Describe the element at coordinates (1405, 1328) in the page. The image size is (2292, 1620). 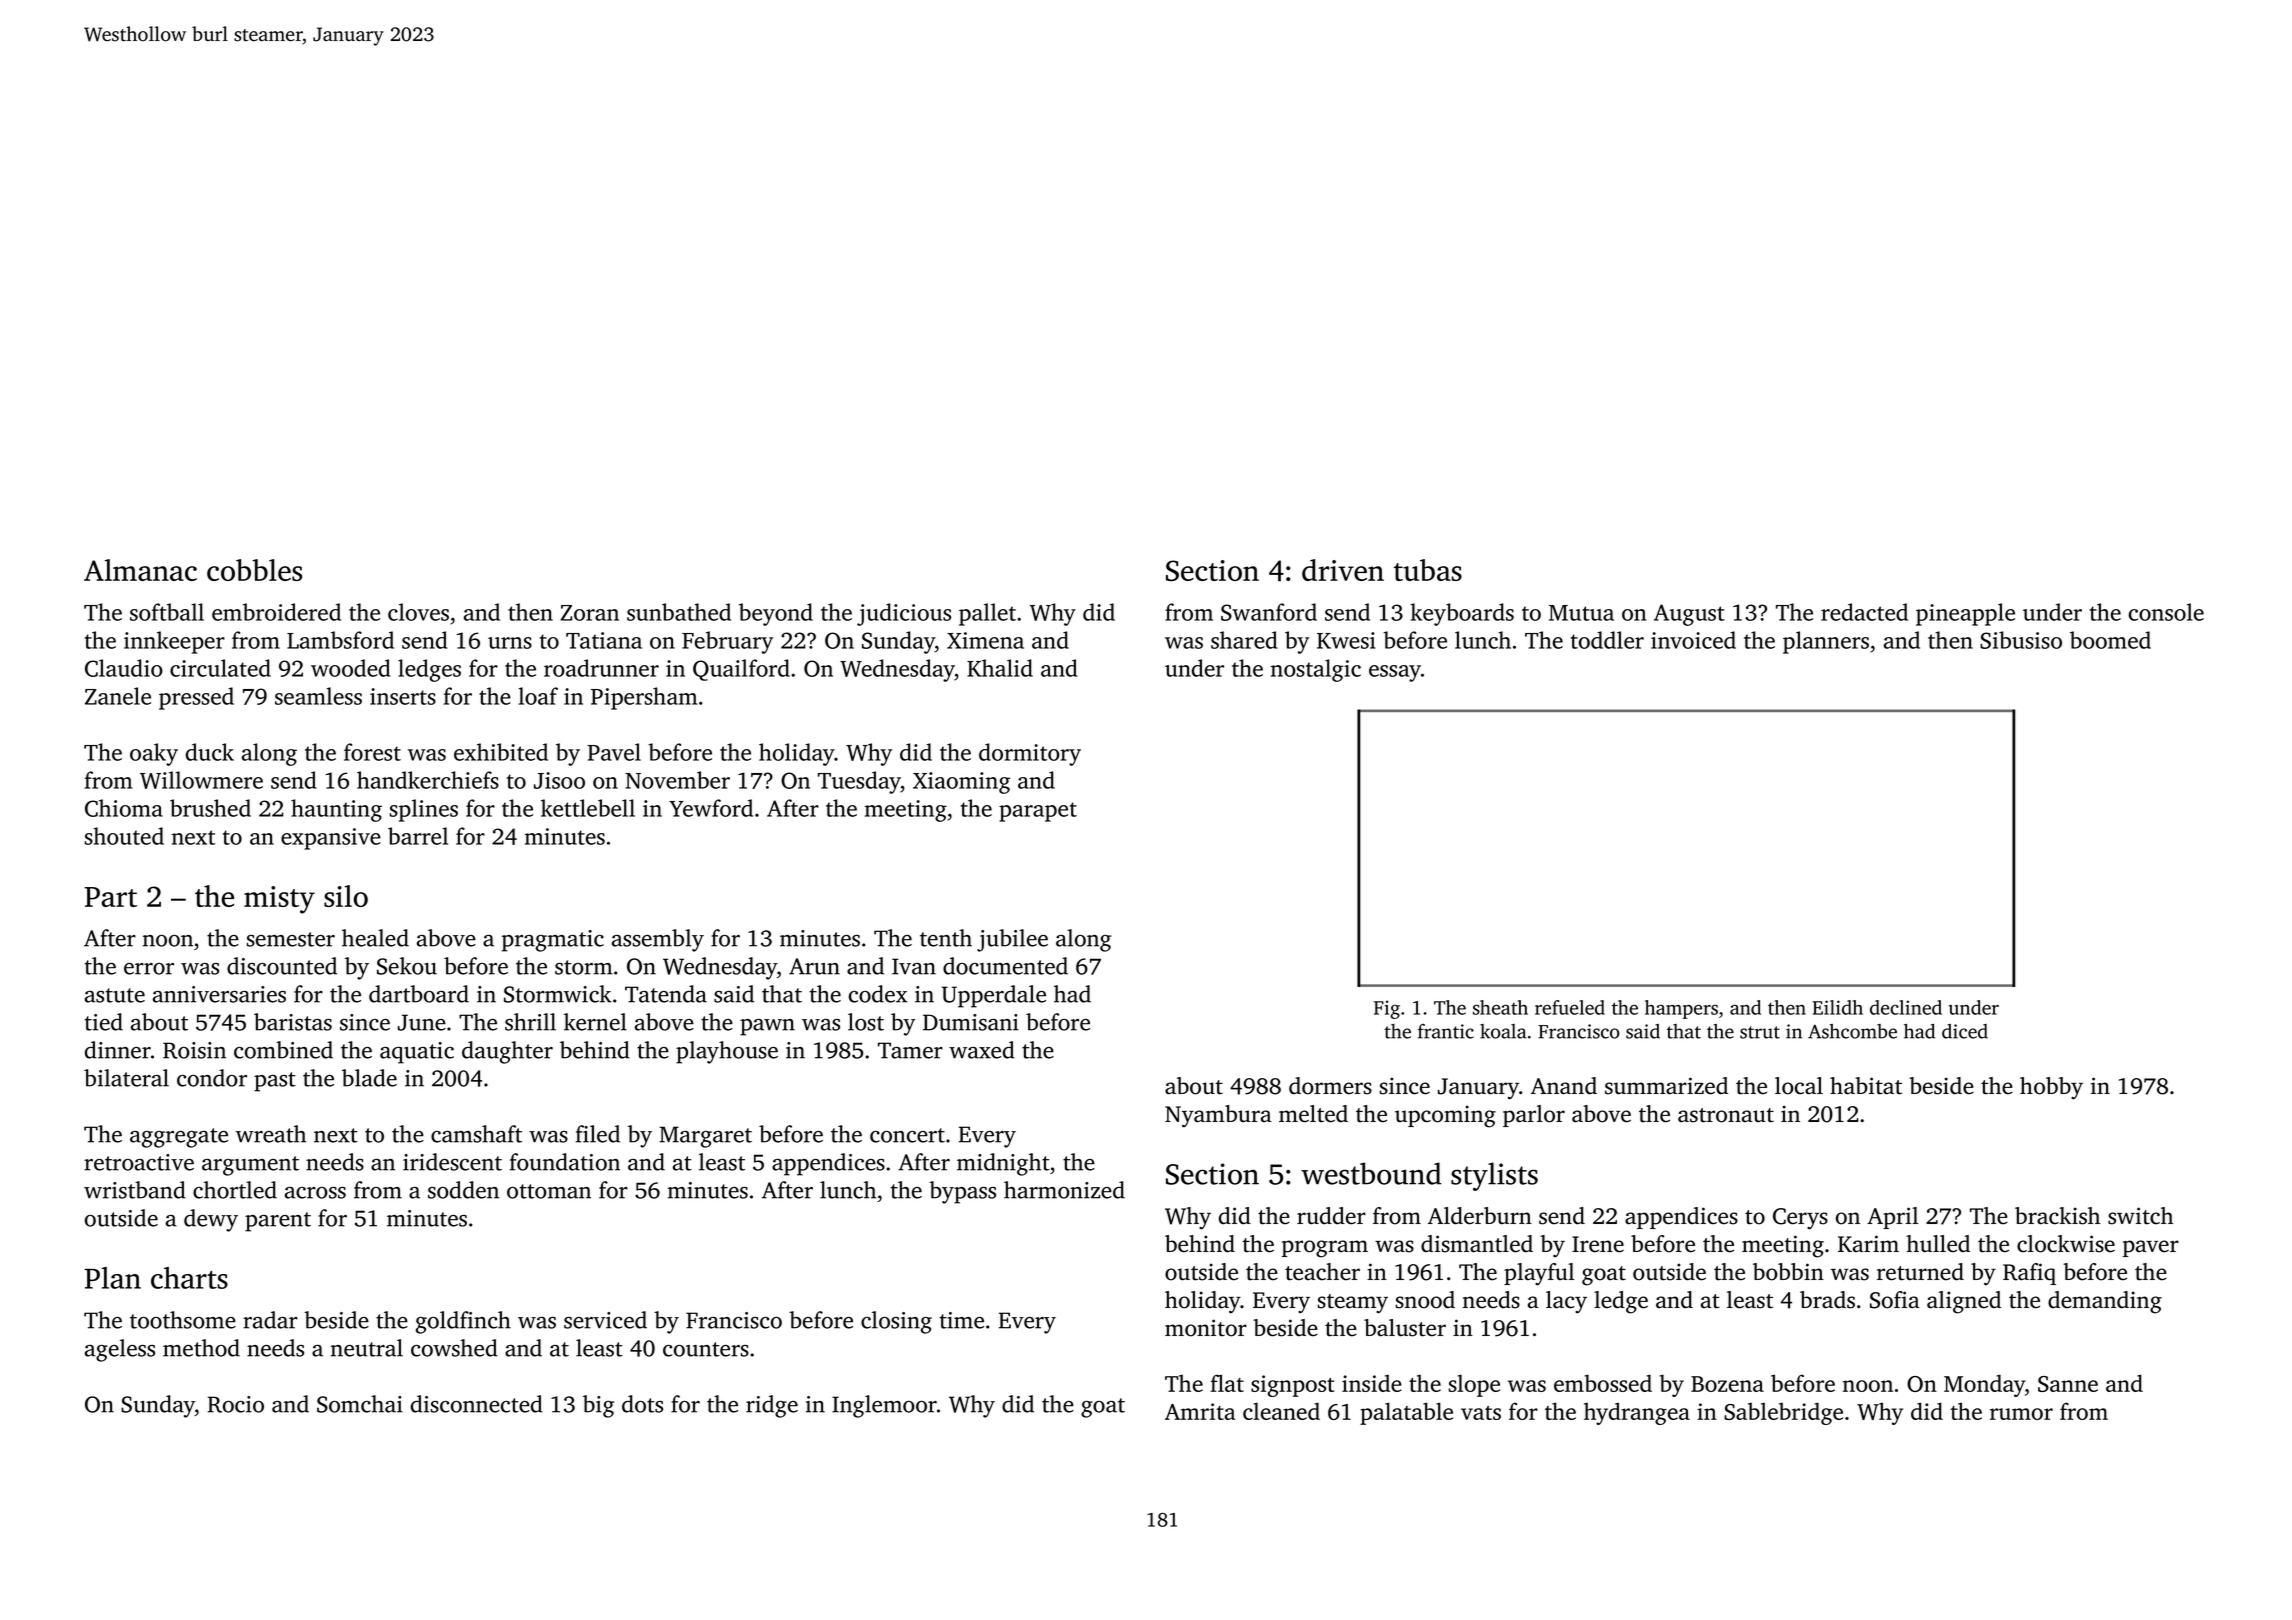
I see `baluster` at that location.
